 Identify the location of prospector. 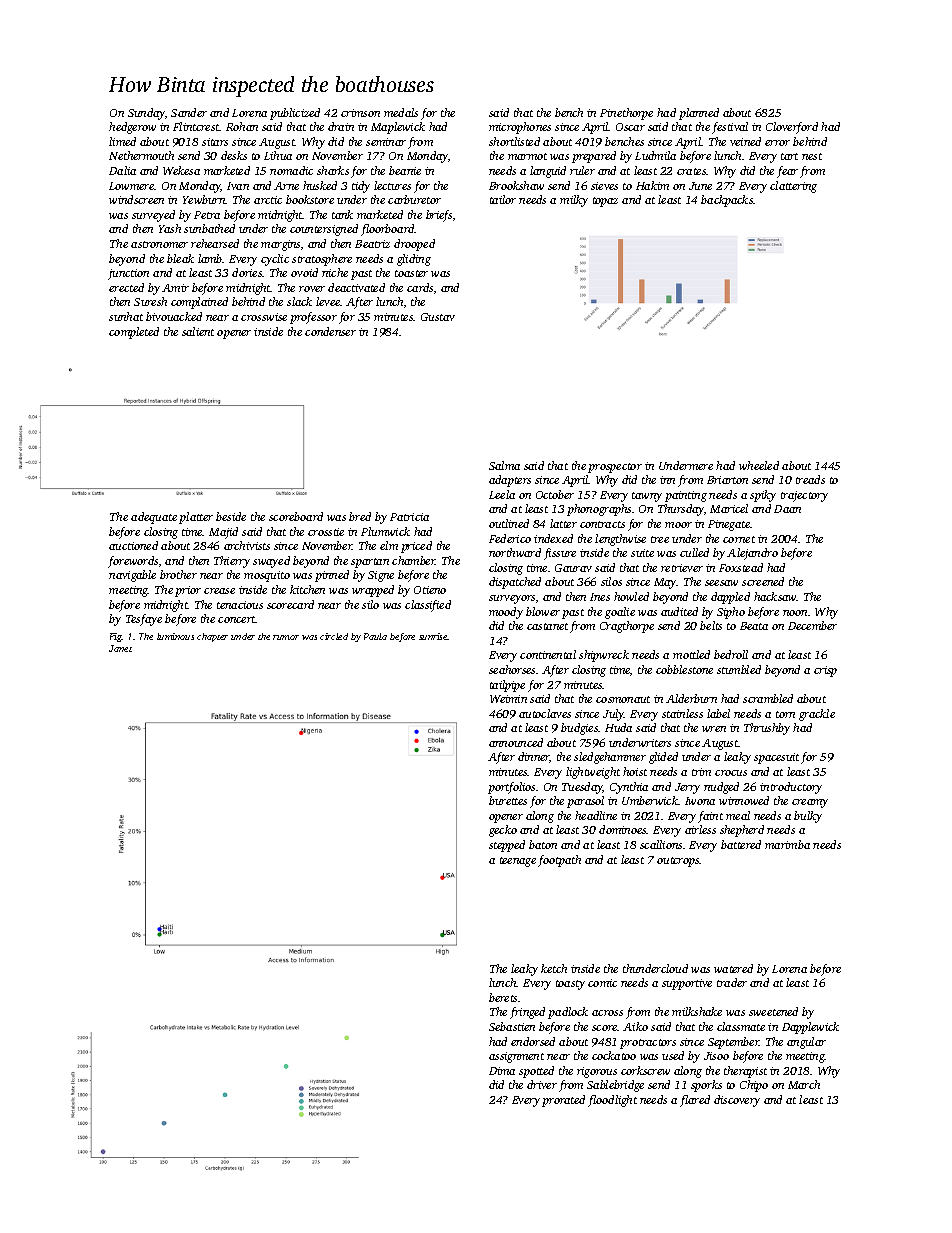
(615, 468).
